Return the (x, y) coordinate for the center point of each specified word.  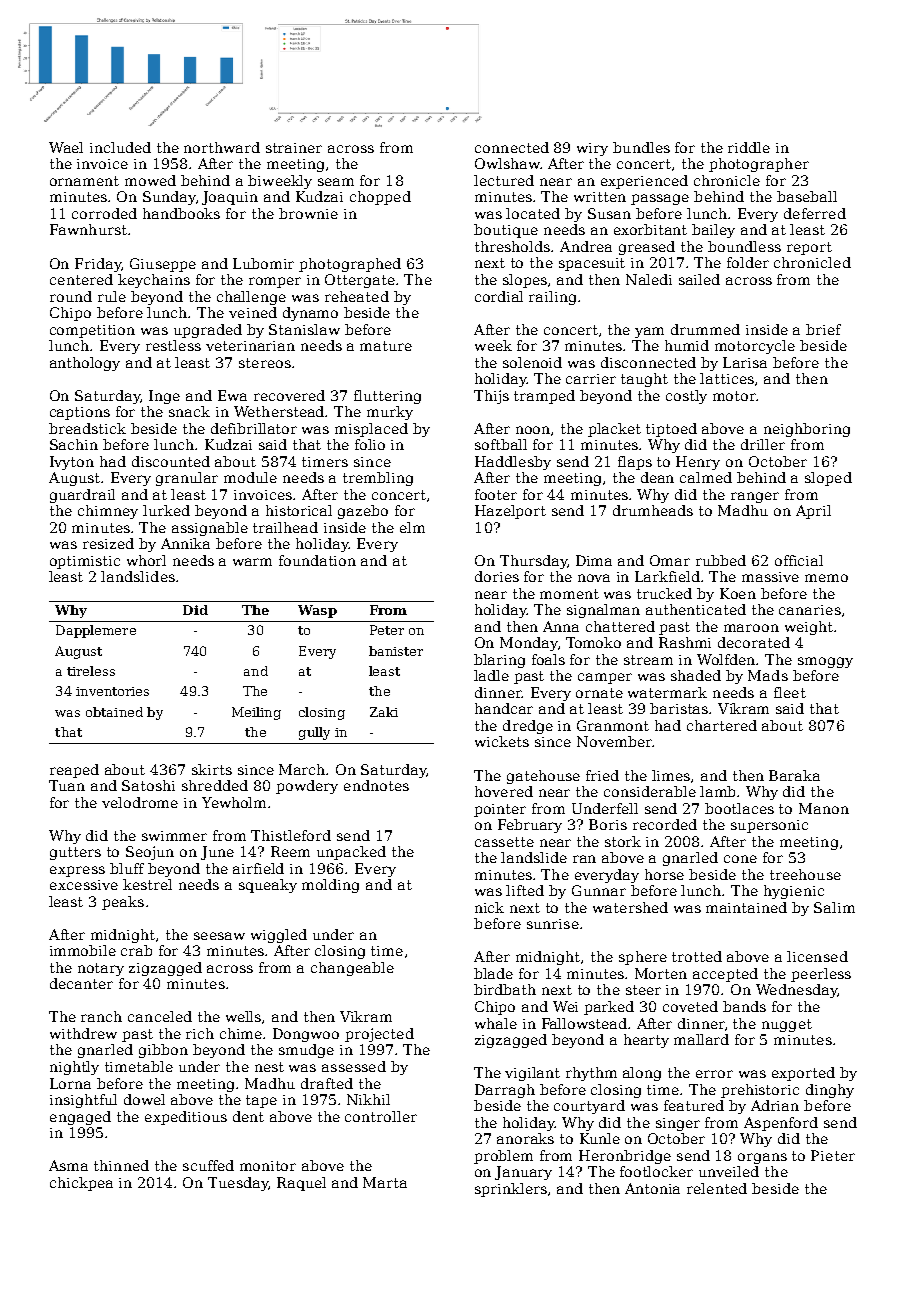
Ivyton (72, 463)
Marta (385, 1182)
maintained (746, 907)
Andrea (586, 246)
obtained (114, 712)
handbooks (181, 213)
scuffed (208, 1165)
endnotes (376, 785)
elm (412, 527)
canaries (810, 610)
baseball (807, 196)
